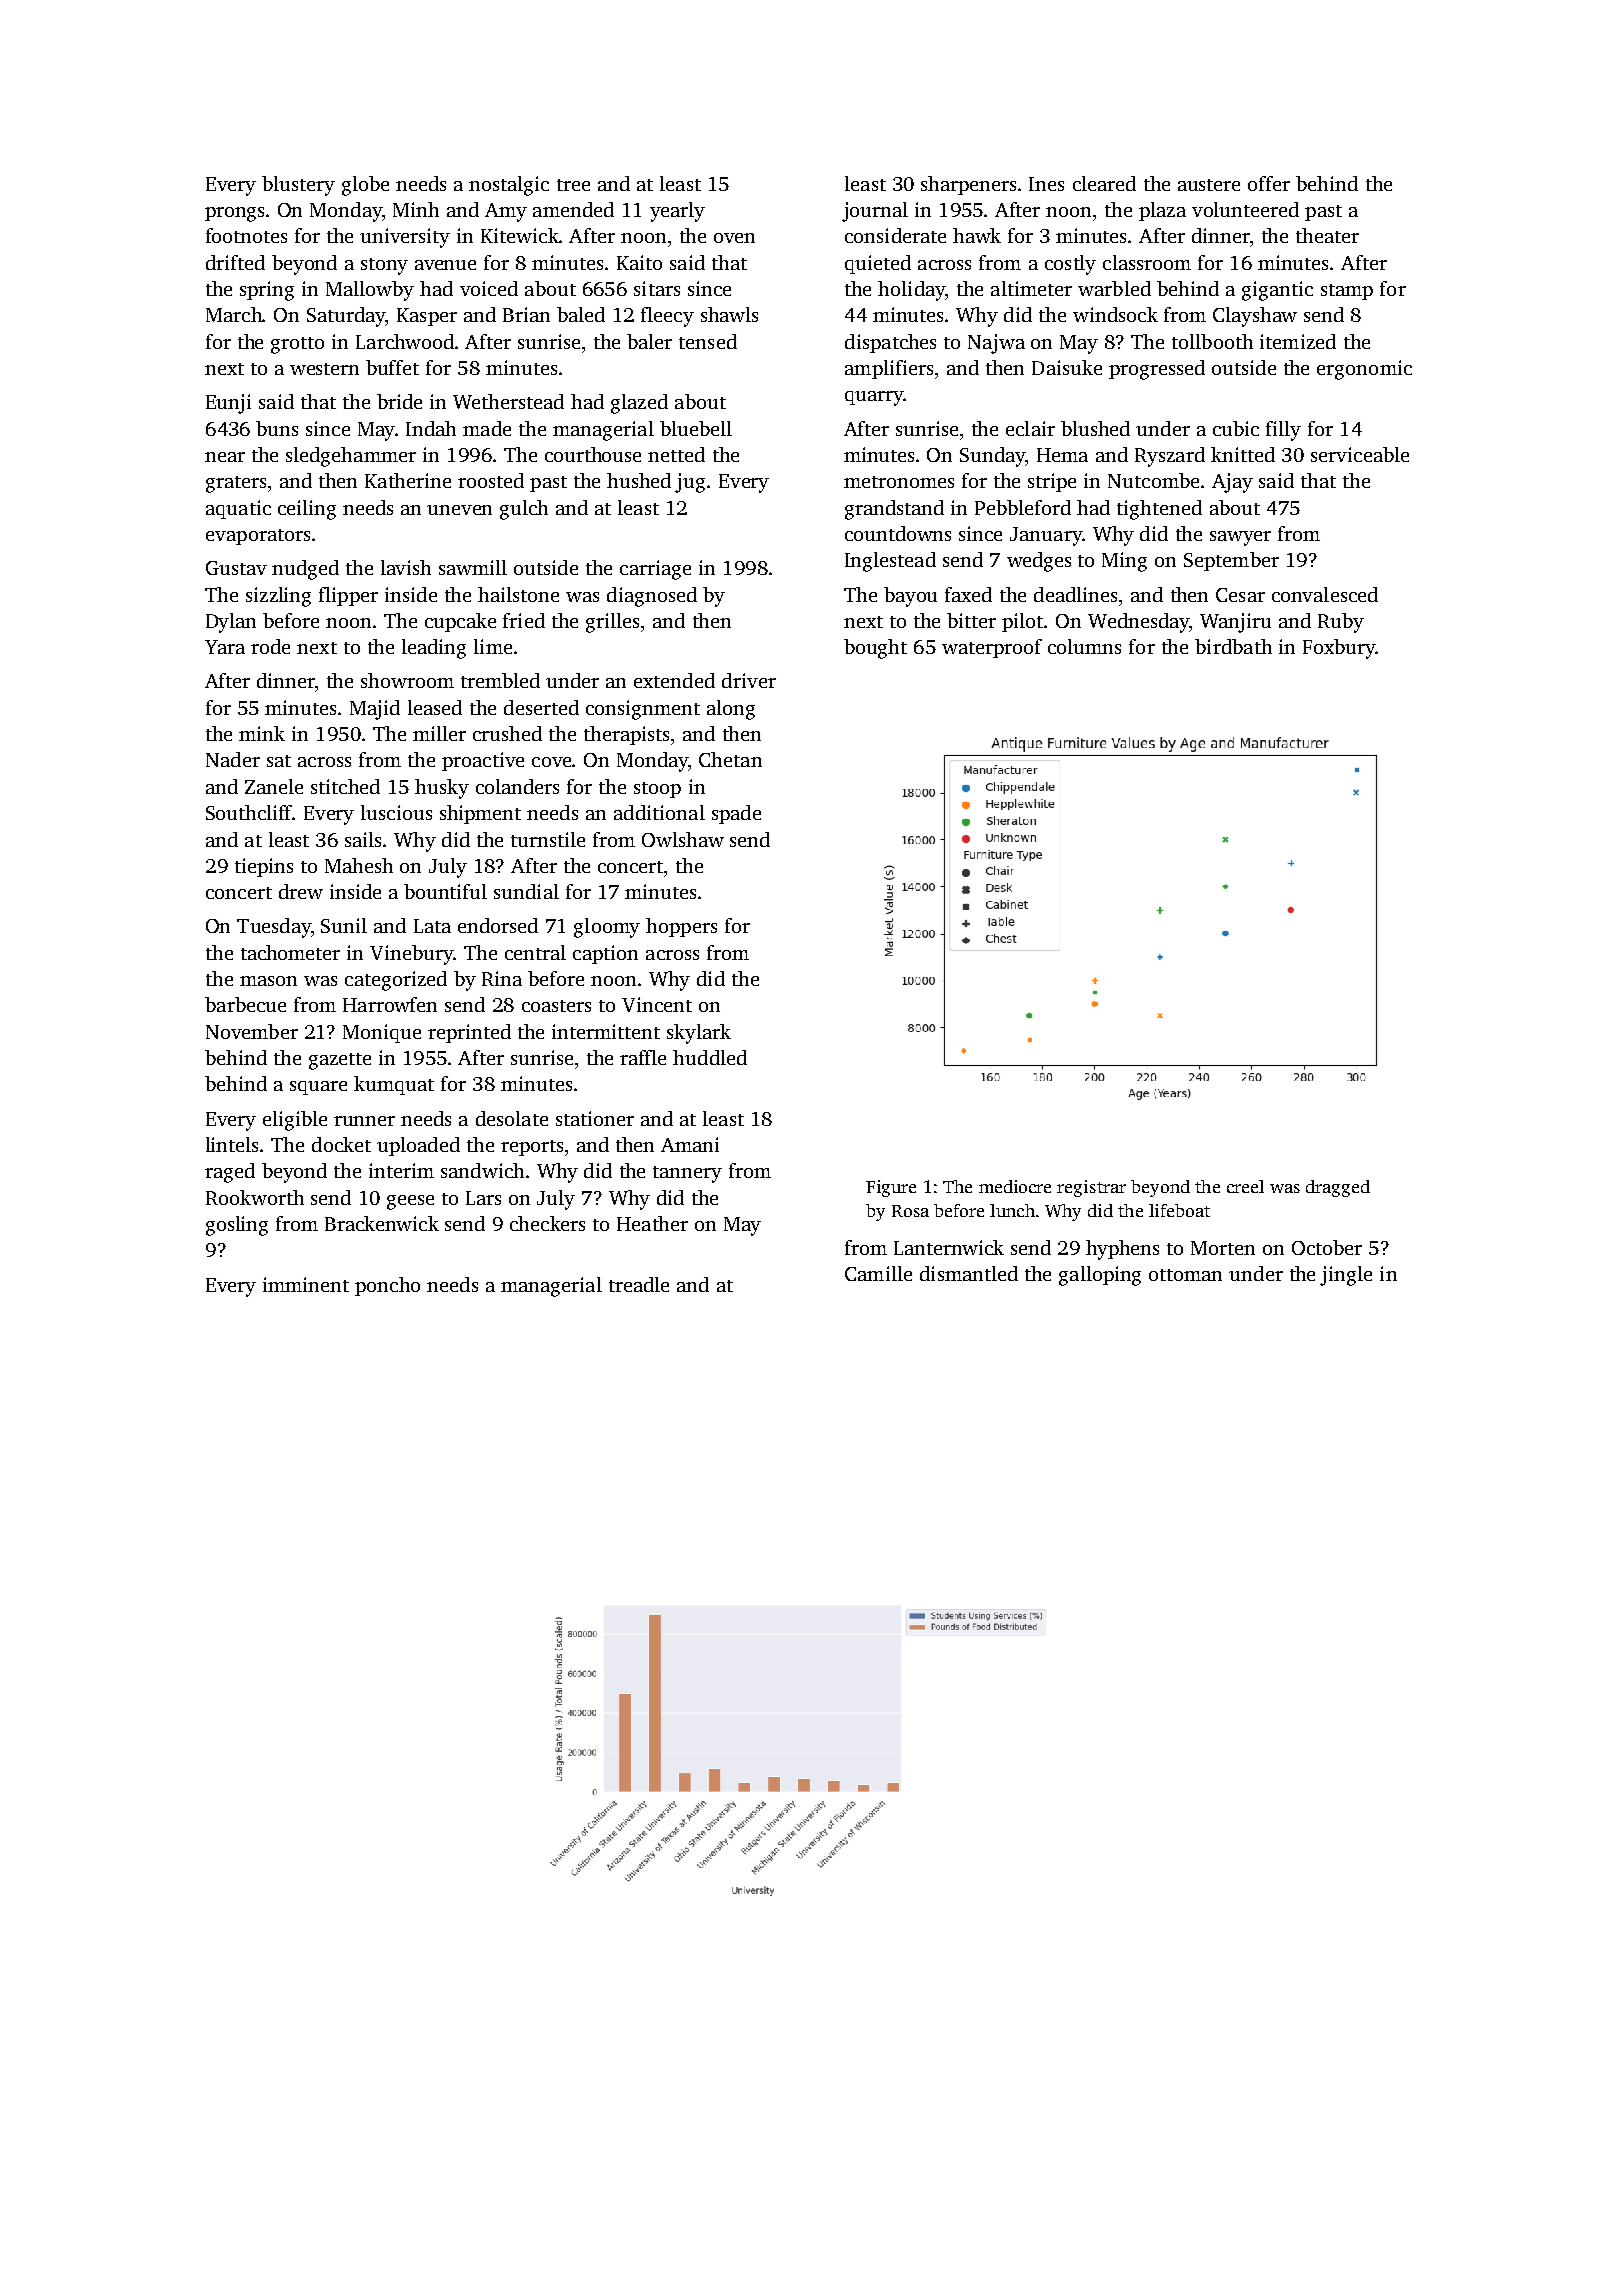  What do you see at coordinates (875, 212) in the screenshot?
I see `journal` at bounding box center [875, 212].
